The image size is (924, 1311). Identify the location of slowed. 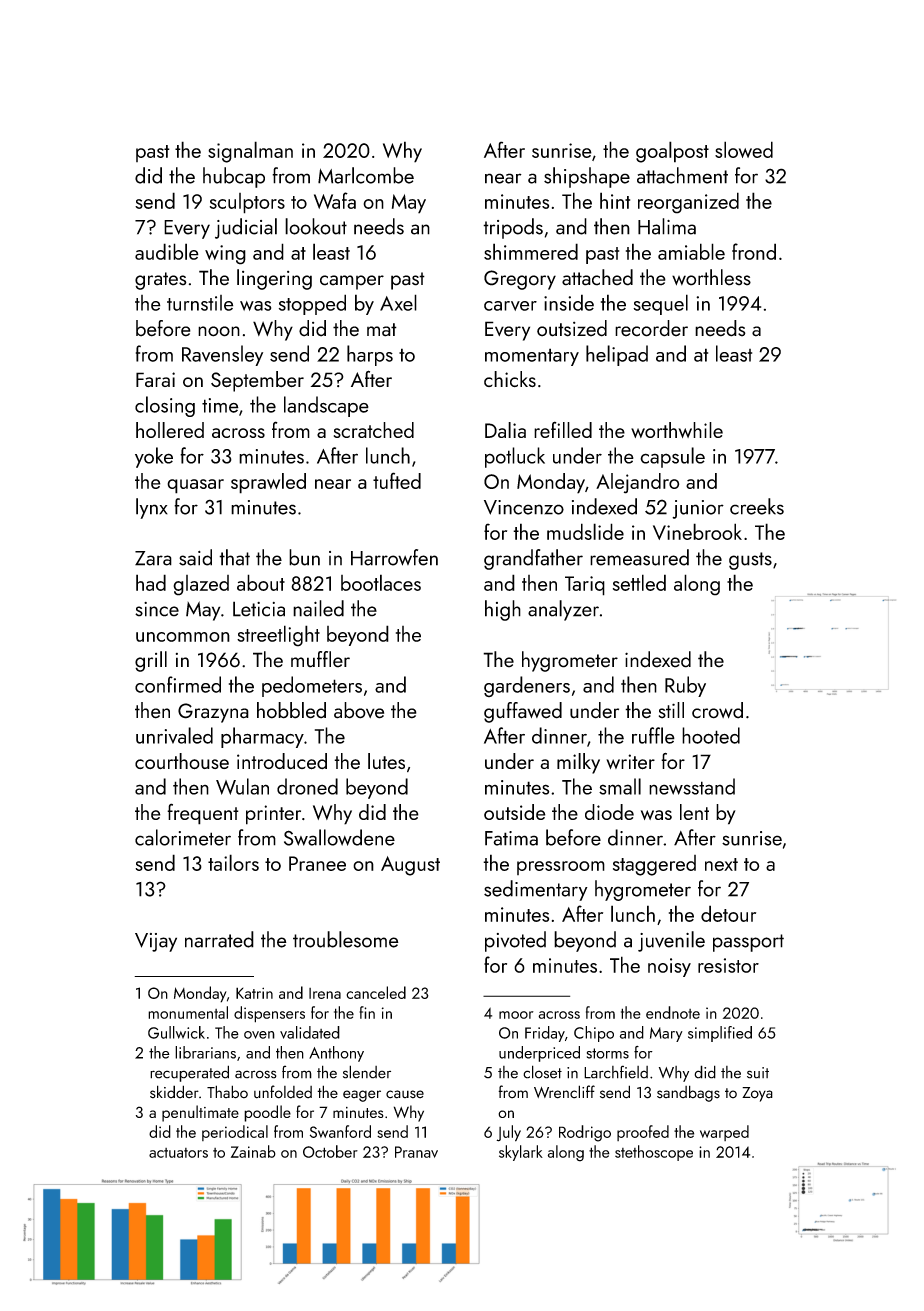
(744, 149).
